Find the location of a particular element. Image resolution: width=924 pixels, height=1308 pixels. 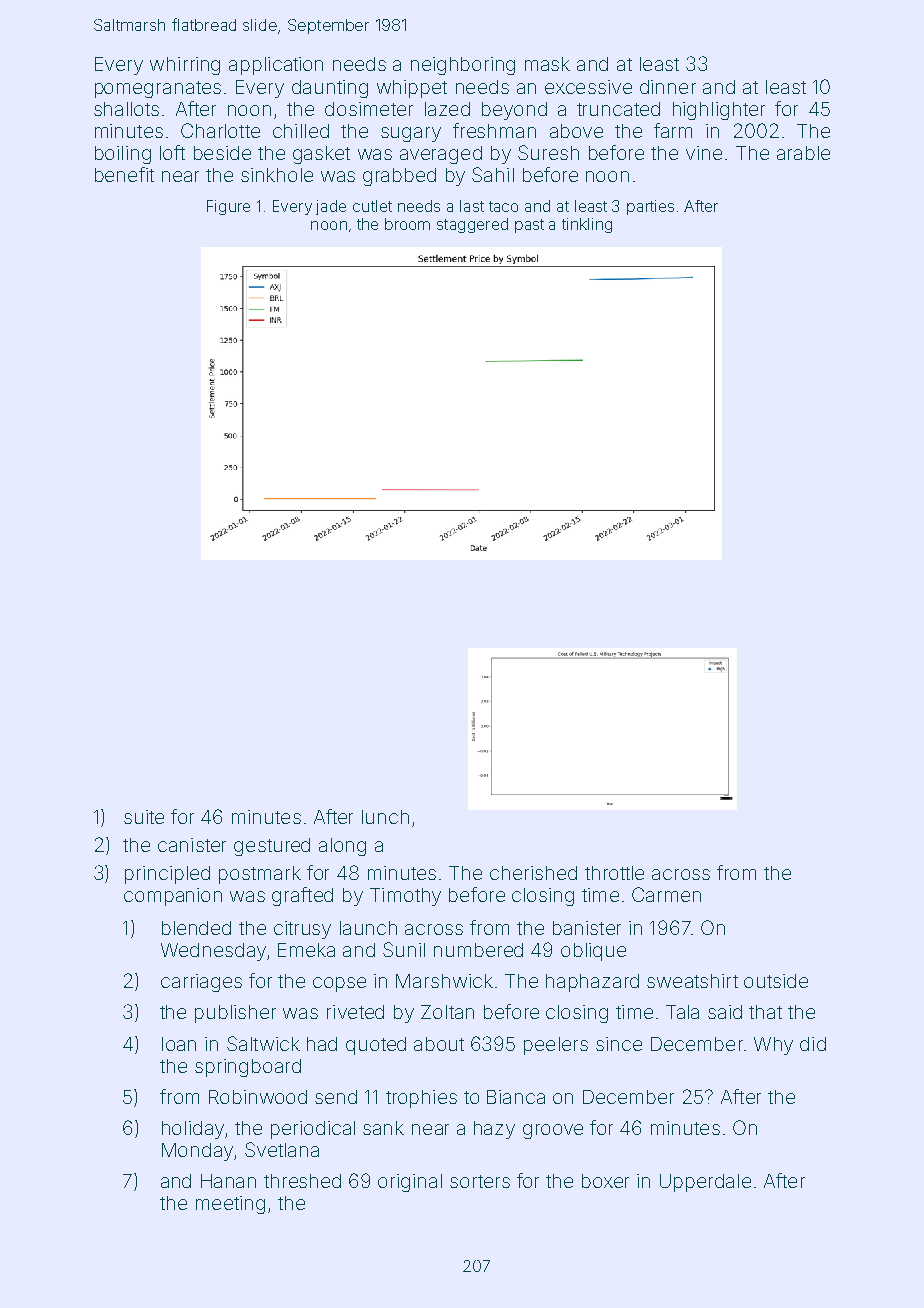

threshed is located at coordinates (302, 1181).
